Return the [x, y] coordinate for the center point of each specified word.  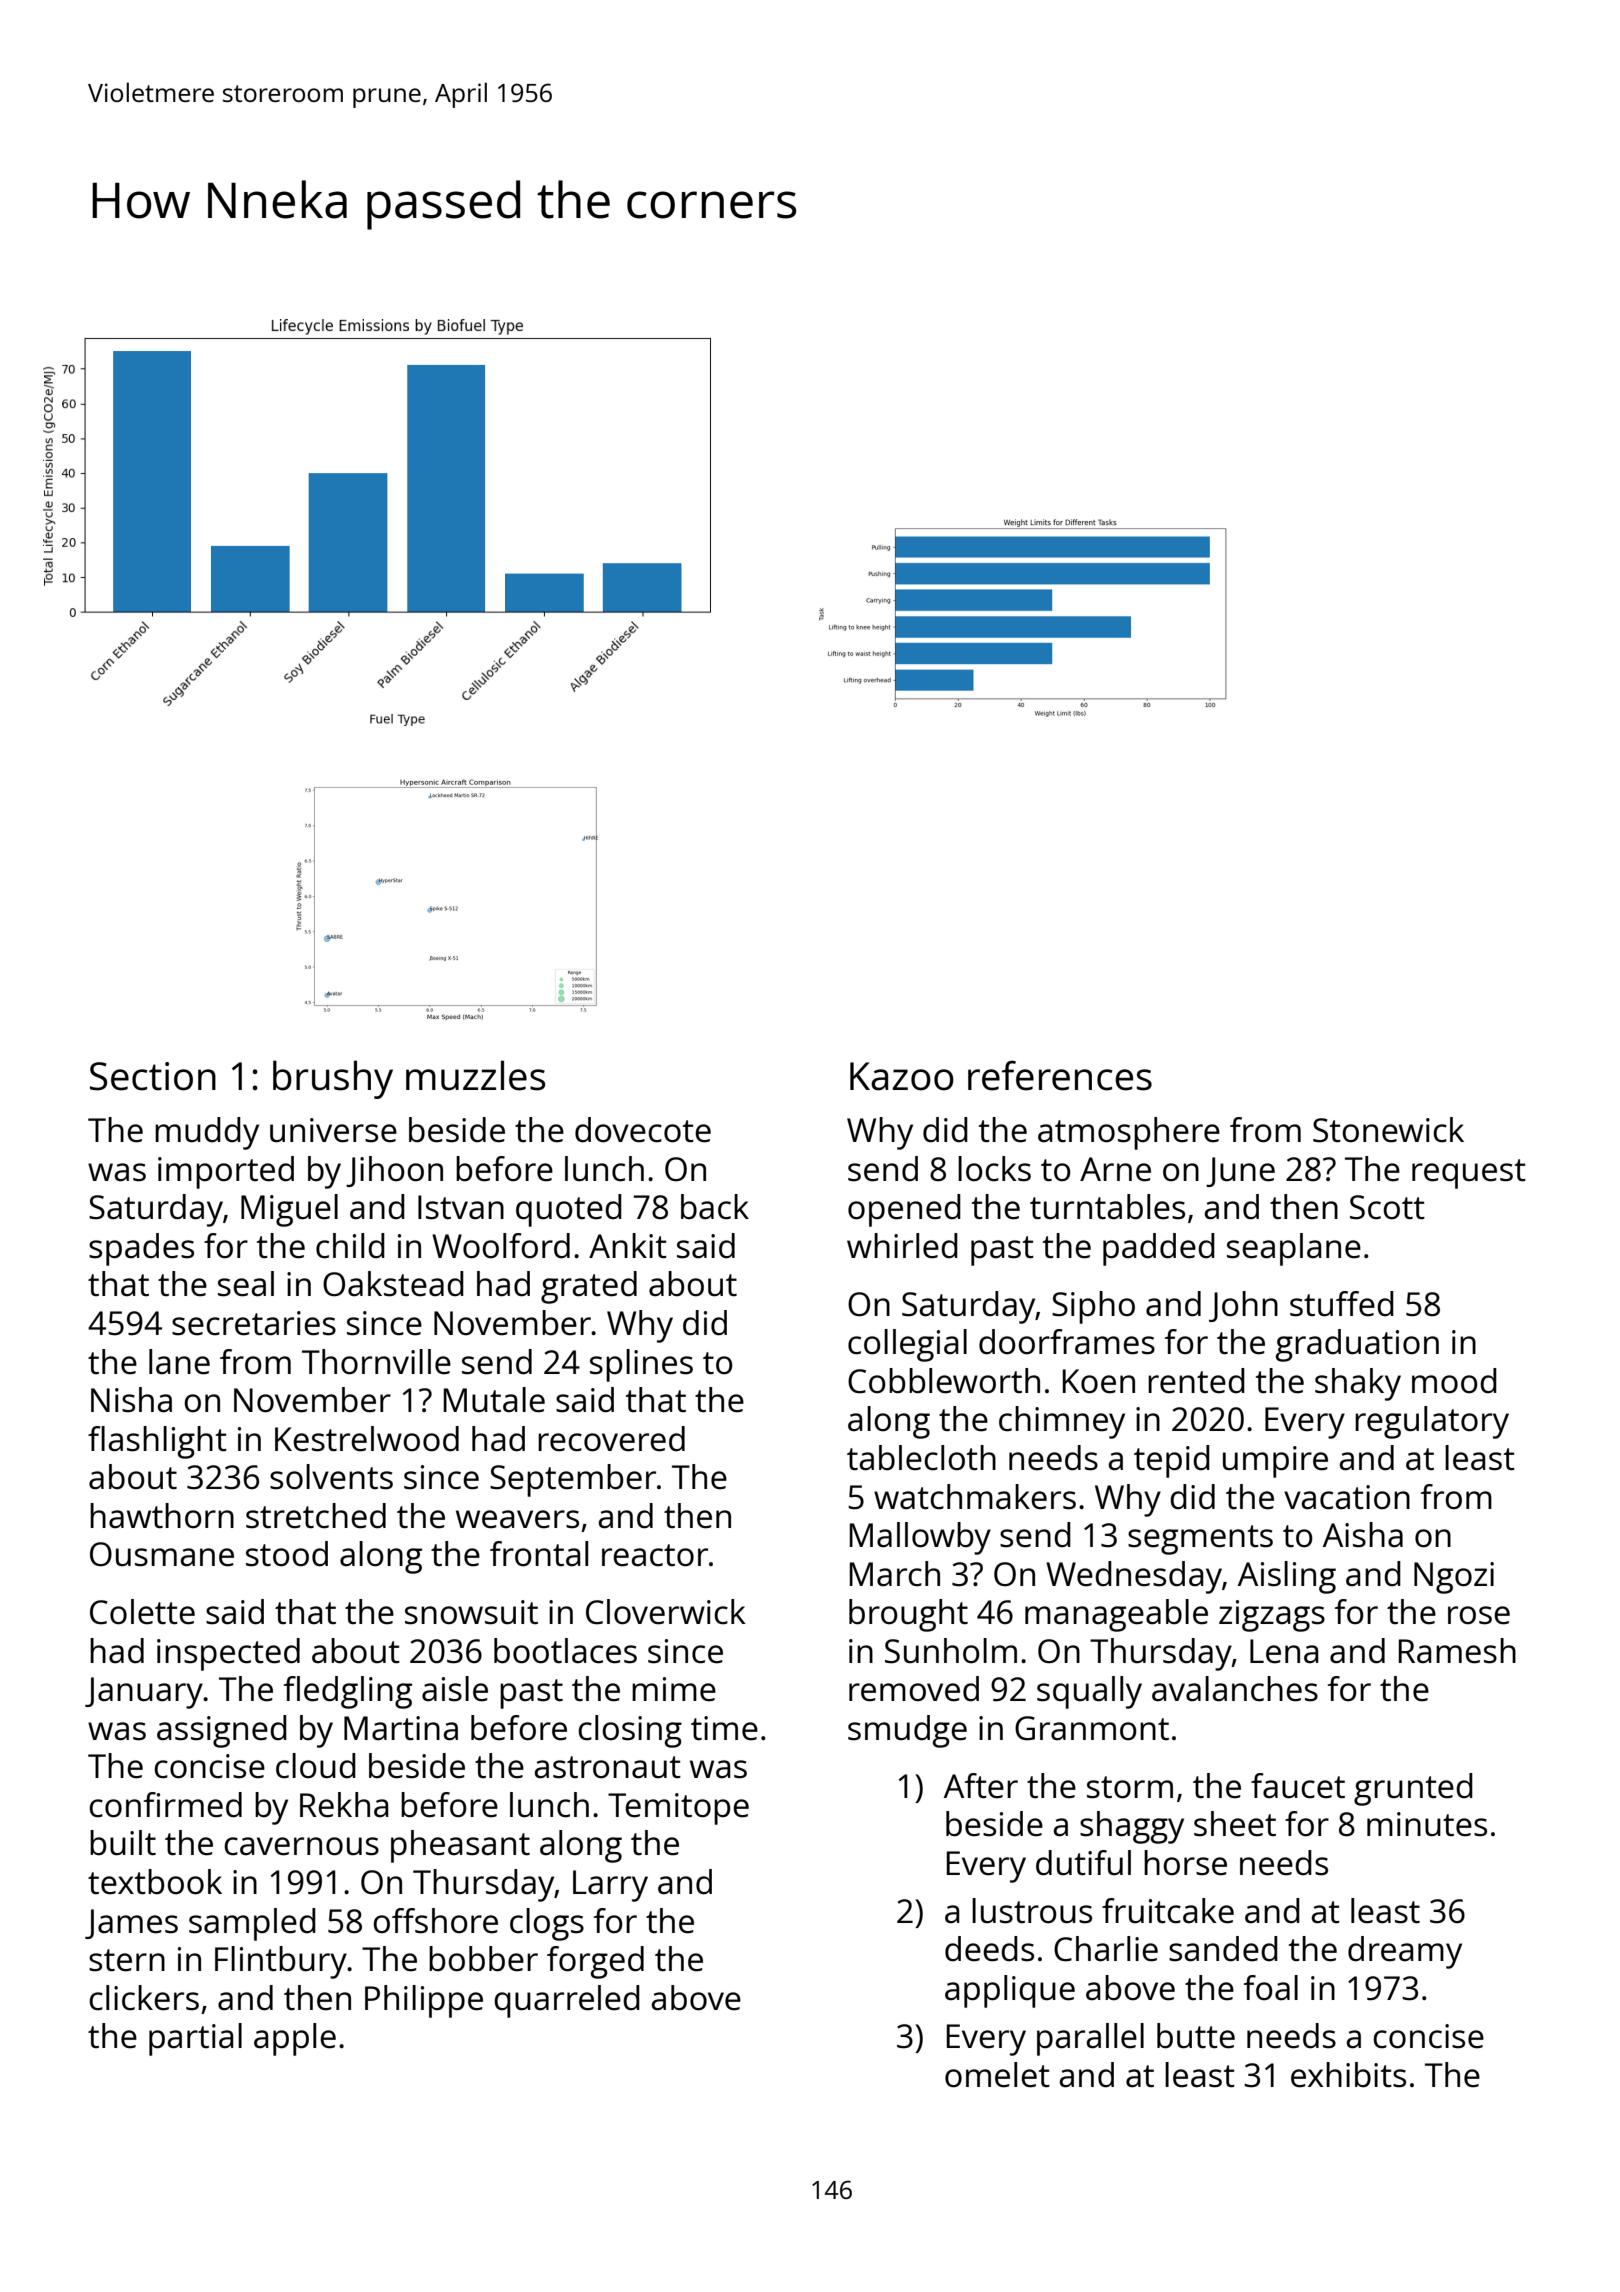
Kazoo [902, 1076]
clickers [144, 1998]
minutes [1427, 1824]
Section [153, 1076]
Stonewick [1388, 1130]
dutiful [1083, 1863]
